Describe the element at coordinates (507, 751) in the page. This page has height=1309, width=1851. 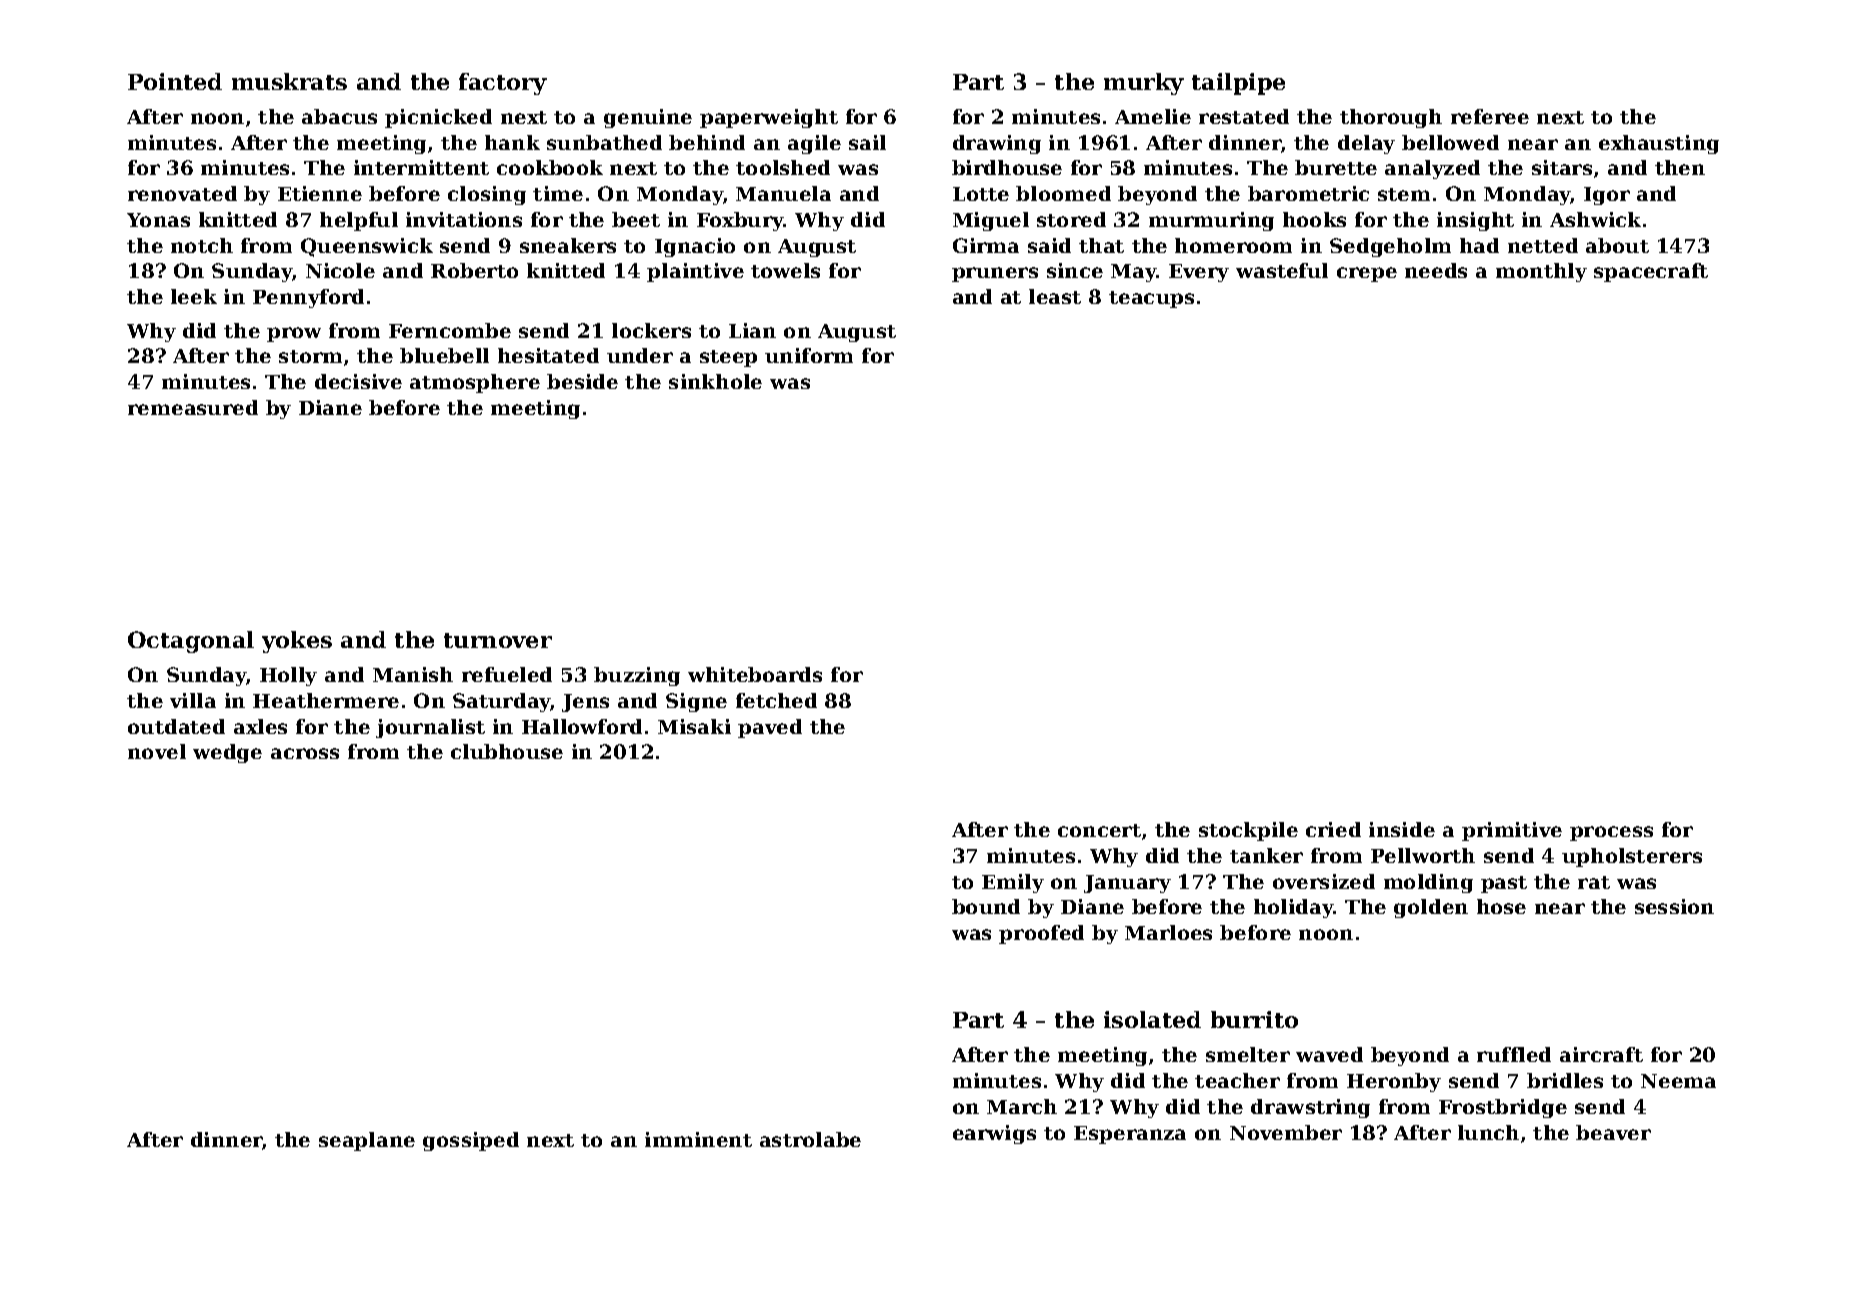
I see `clubhouse` at that location.
